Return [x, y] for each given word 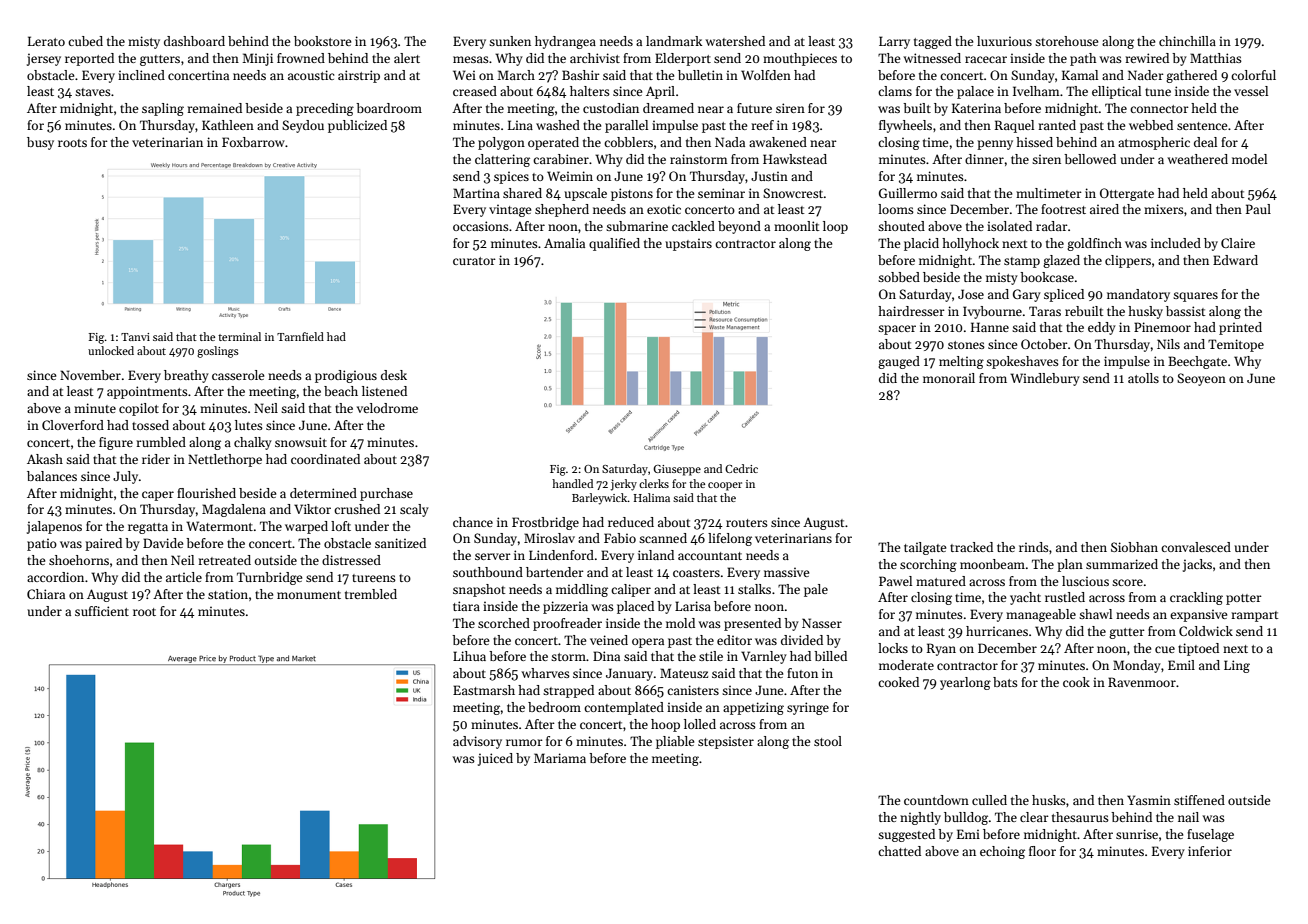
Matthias [1216, 58]
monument [309, 595]
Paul [1258, 209]
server [493, 556]
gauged [899, 362]
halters [590, 91]
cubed [85, 41]
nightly [920, 818]
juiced [495, 759]
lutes [249, 425]
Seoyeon [1201, 379]
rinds [1034, 547]
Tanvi [135, 337]
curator [474, 261]
